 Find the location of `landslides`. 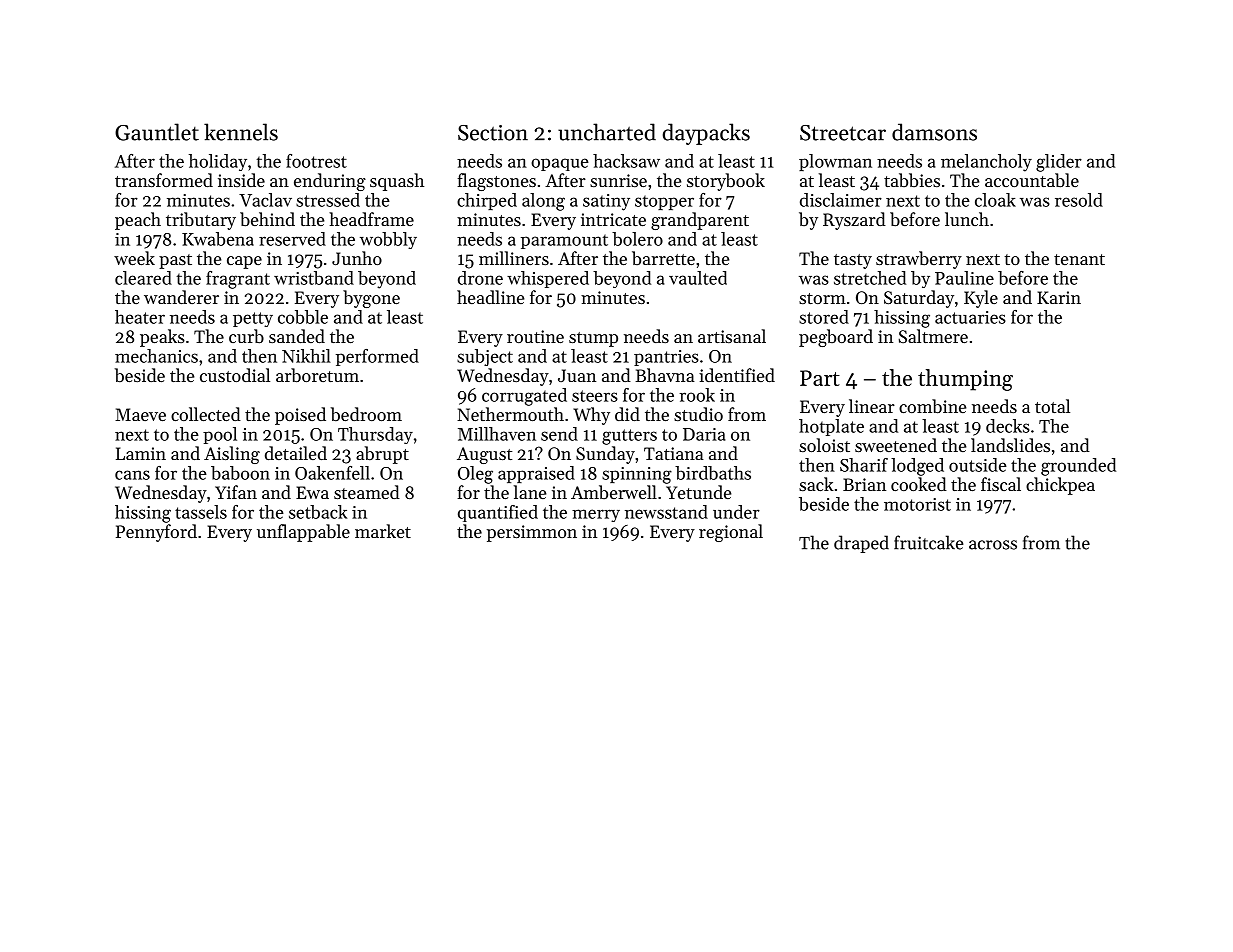

landslides is located at coordinates (1010, 445).
